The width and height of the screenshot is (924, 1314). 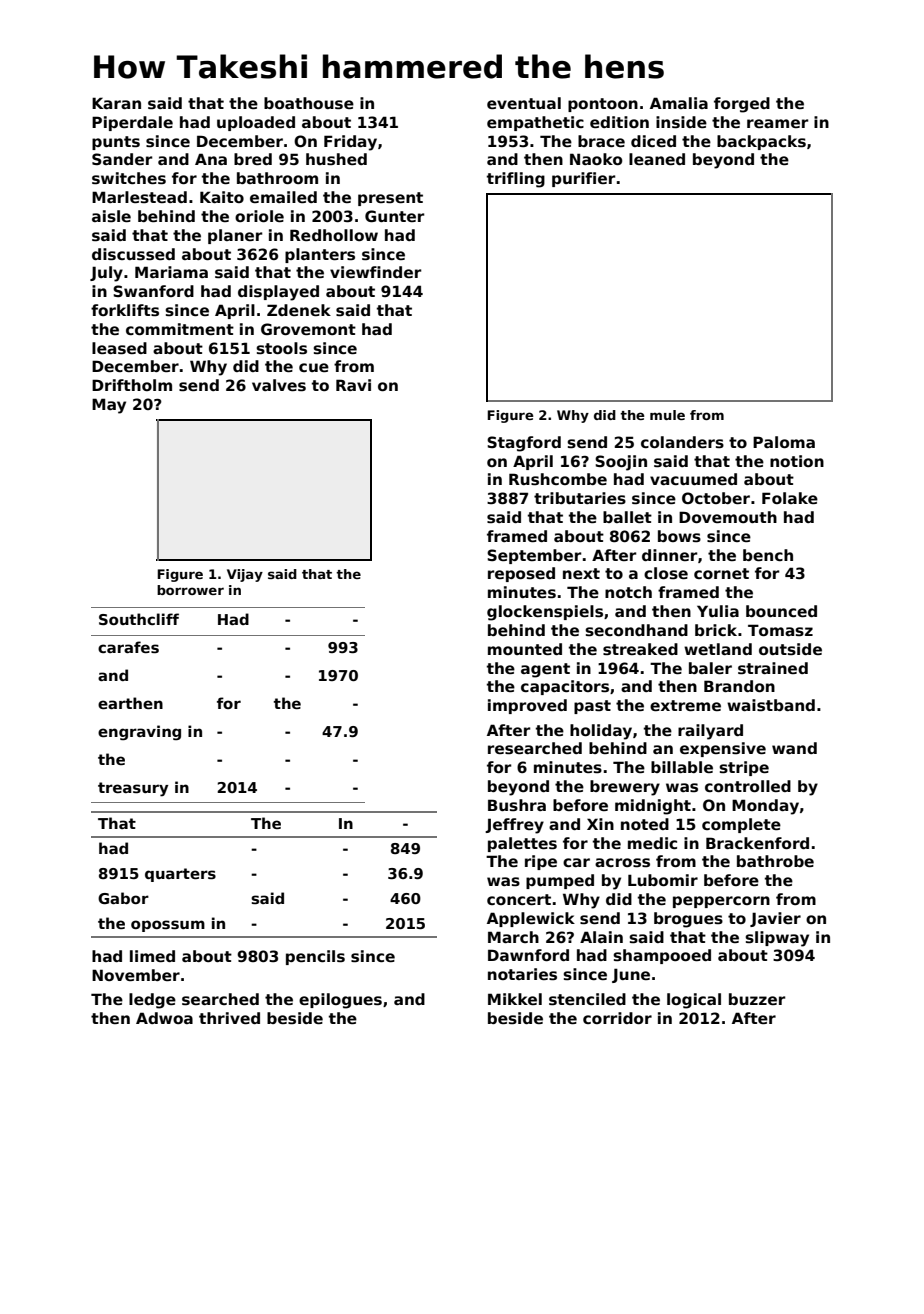 What do you see at coordinates (139, 619) in the screenshot?
I see `Southcliff` at bounding box center [139, 619].
